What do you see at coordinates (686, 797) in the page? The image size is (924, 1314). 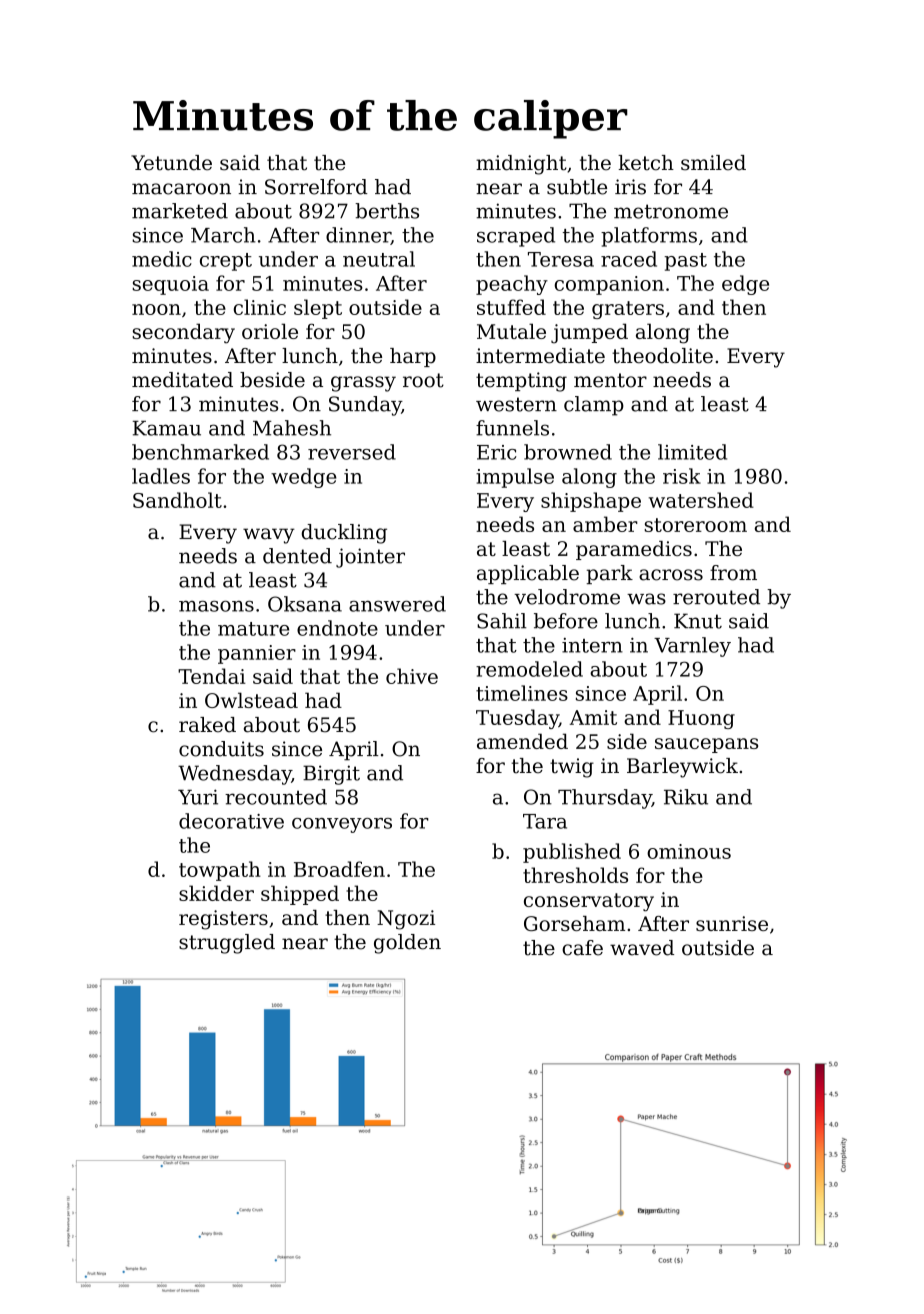 I see `Riku` at bounding box center [686, 797].
